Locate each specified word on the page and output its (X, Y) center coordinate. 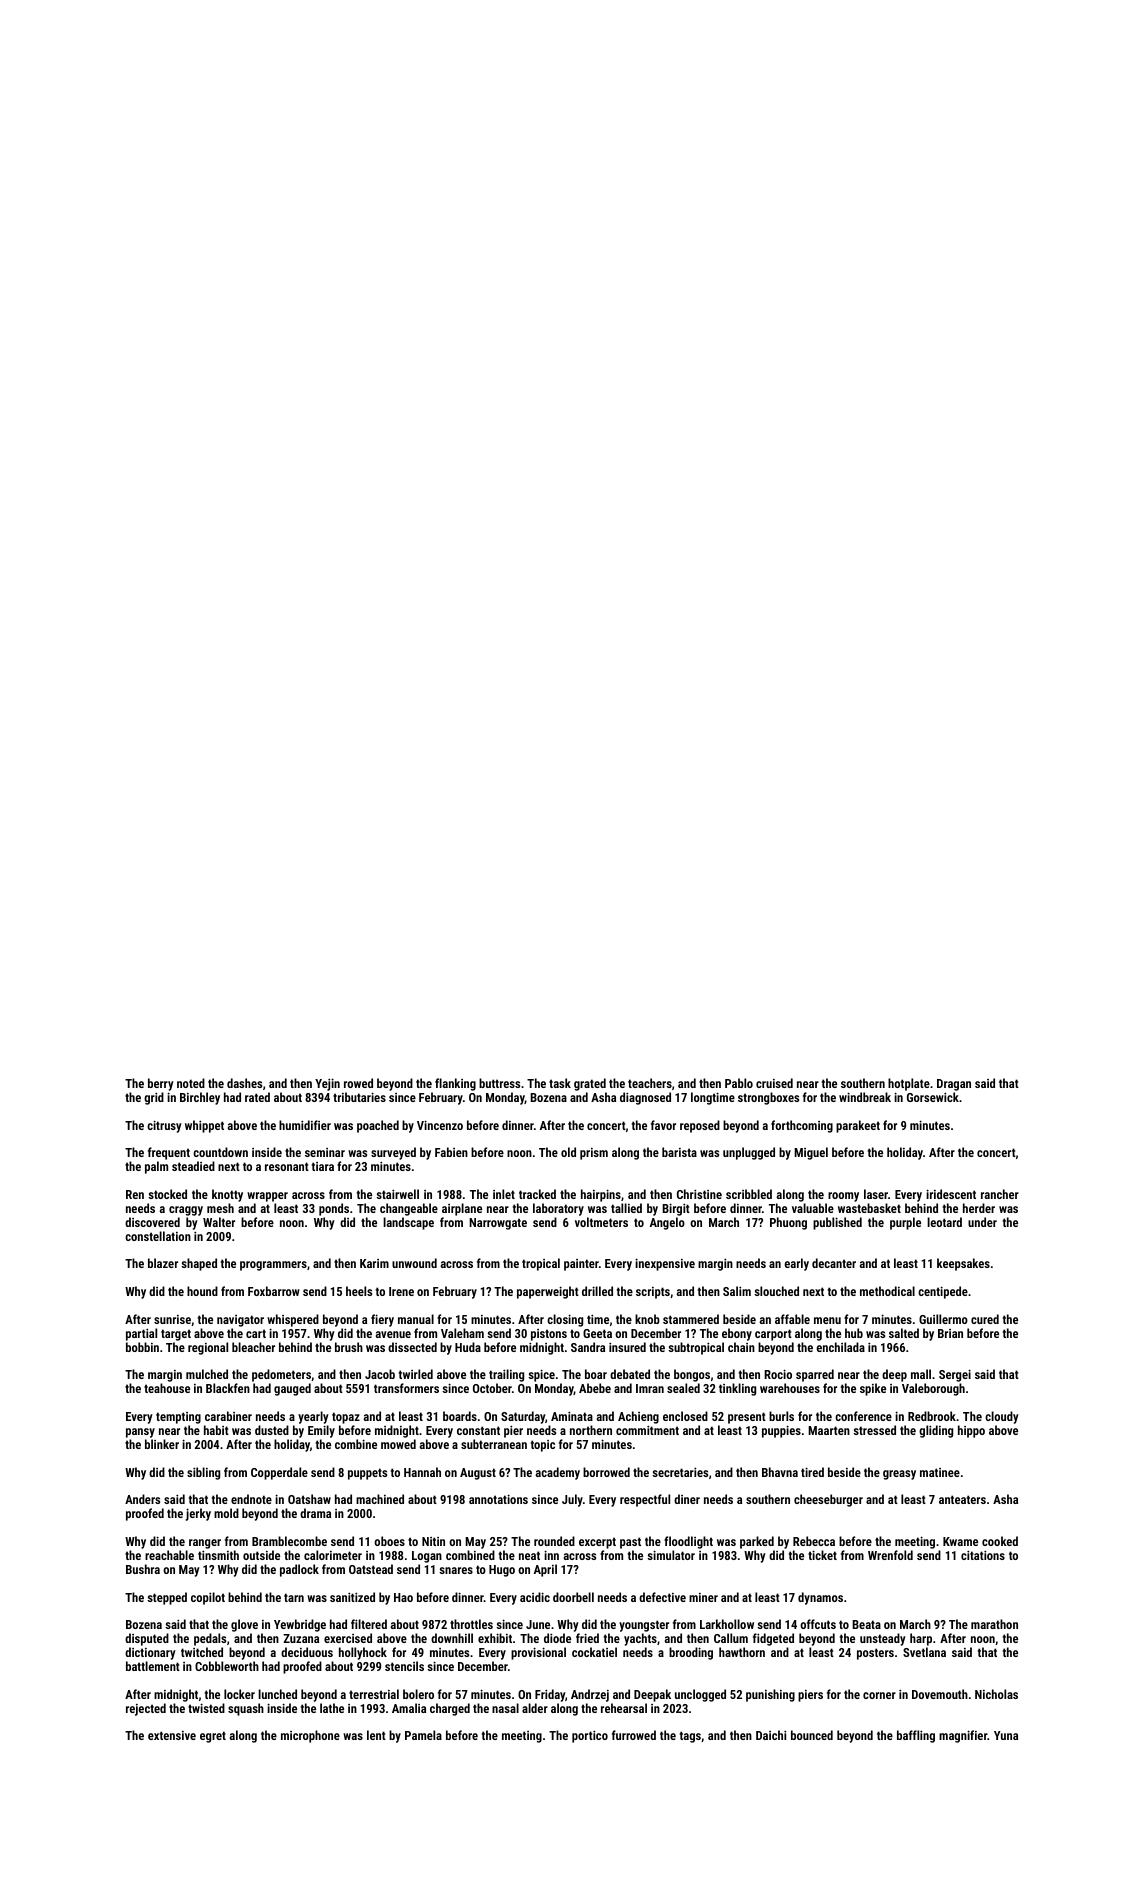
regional (208, 1348)
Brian (950, 1333)
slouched (776, 1291)
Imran (650, 1388)
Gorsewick (933, 1097)
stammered (691, 1319)
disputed (147, 1639)
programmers (273, 1266)
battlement (153, 1666)
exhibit (495, 1638)
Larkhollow (727, 1624)
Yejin (327, 1084)
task (560, 1083)
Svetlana (924, 1652)
